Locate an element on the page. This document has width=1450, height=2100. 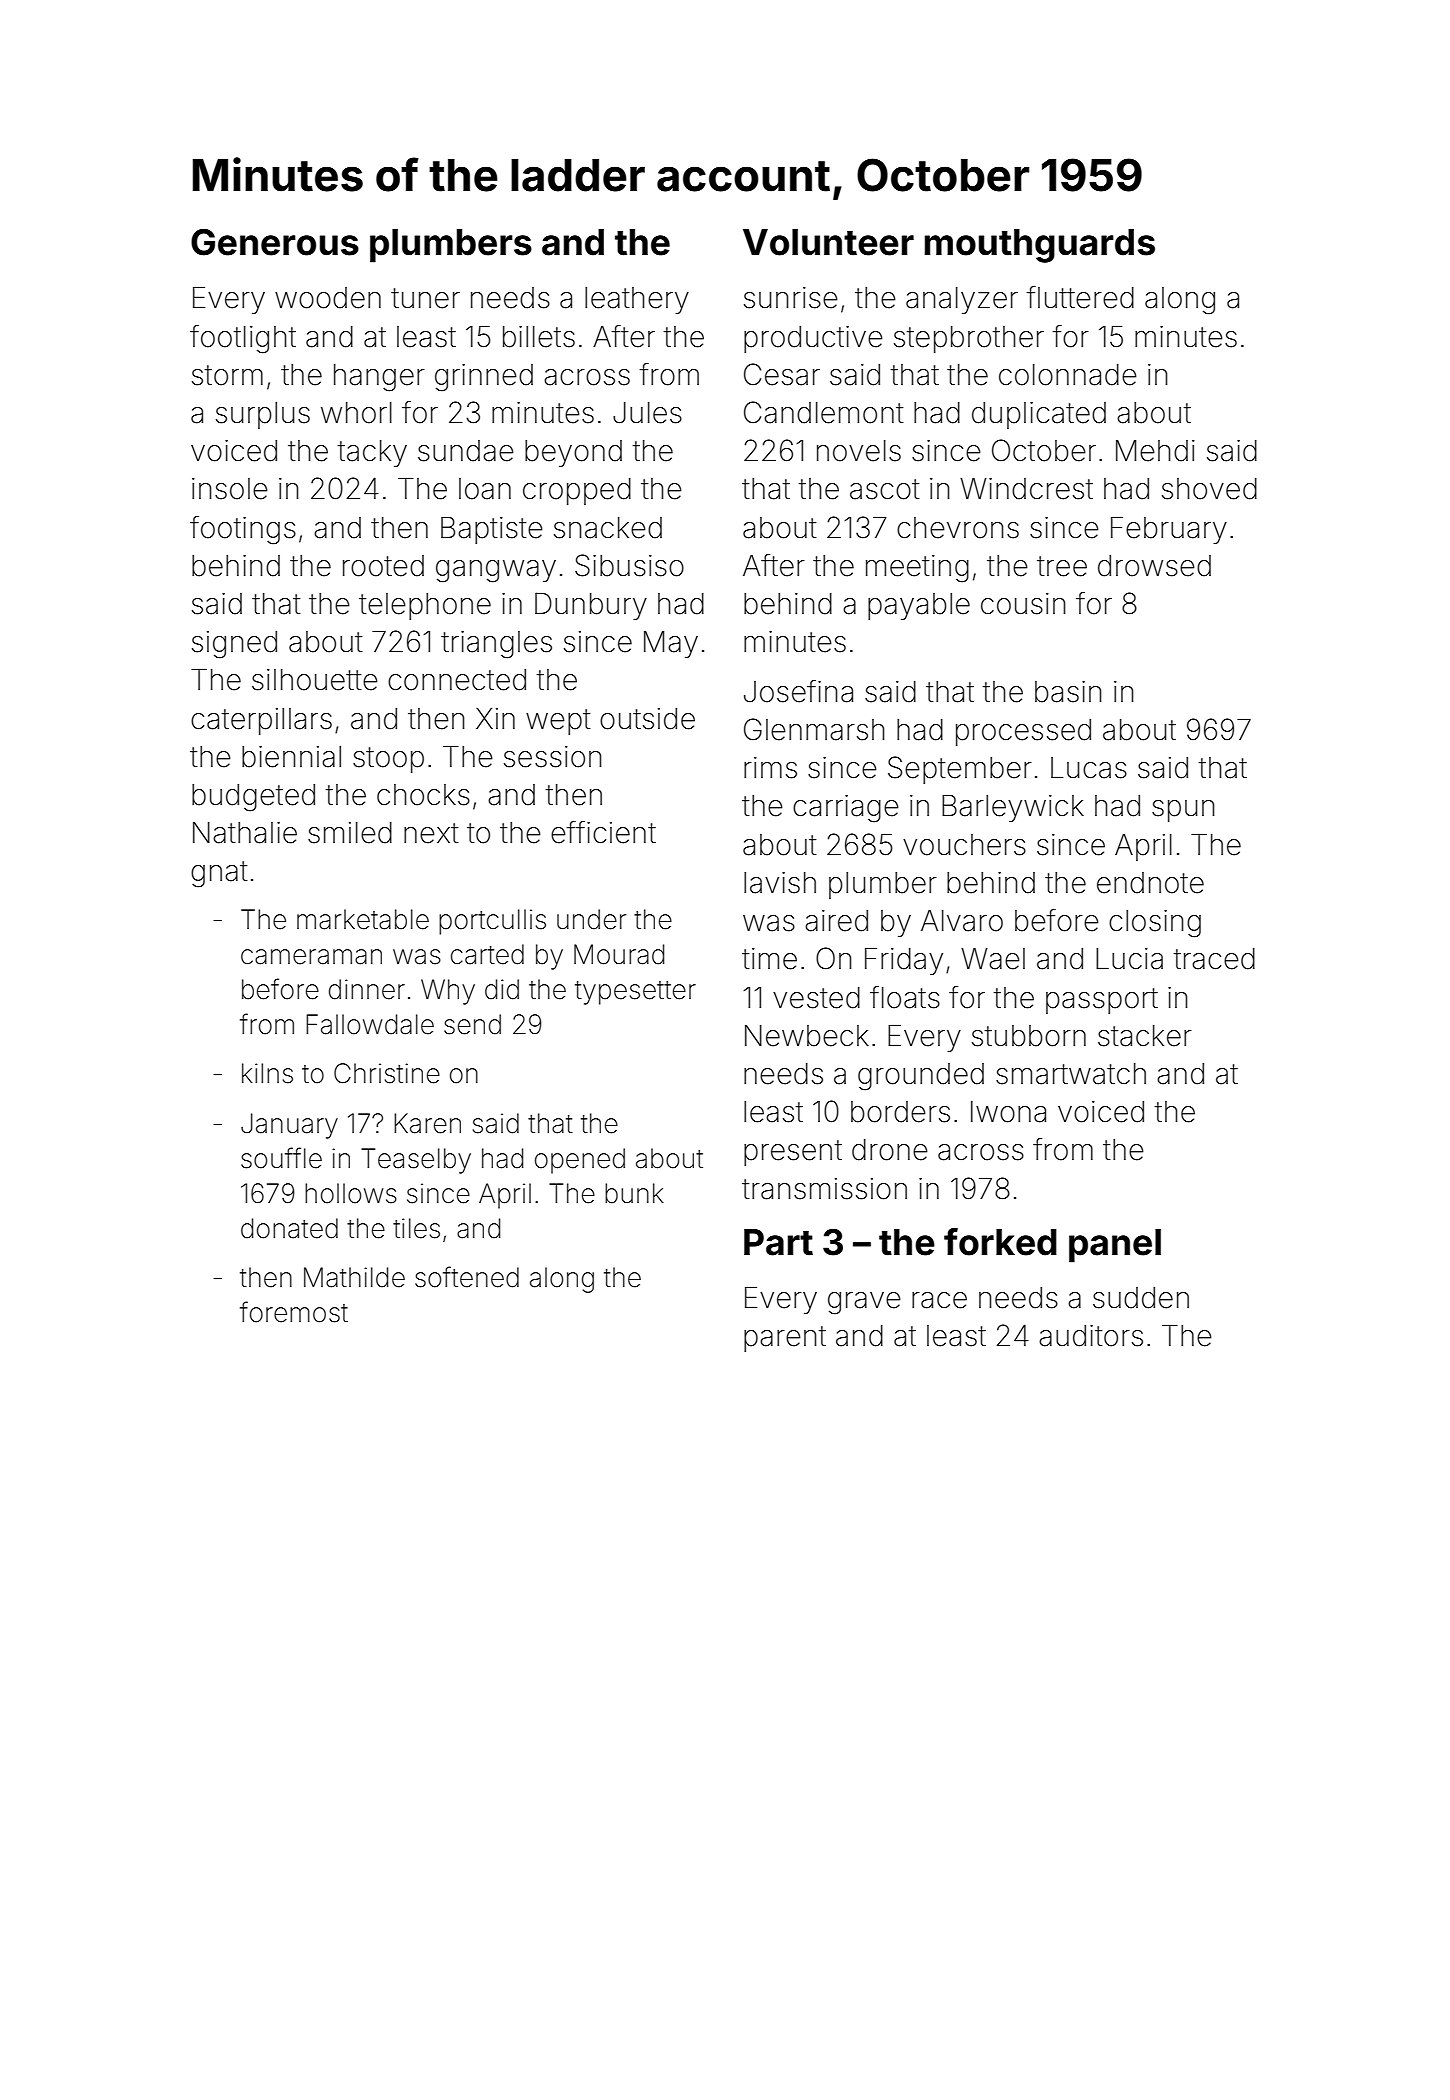
parent is located at coordinates (785, 1339).
